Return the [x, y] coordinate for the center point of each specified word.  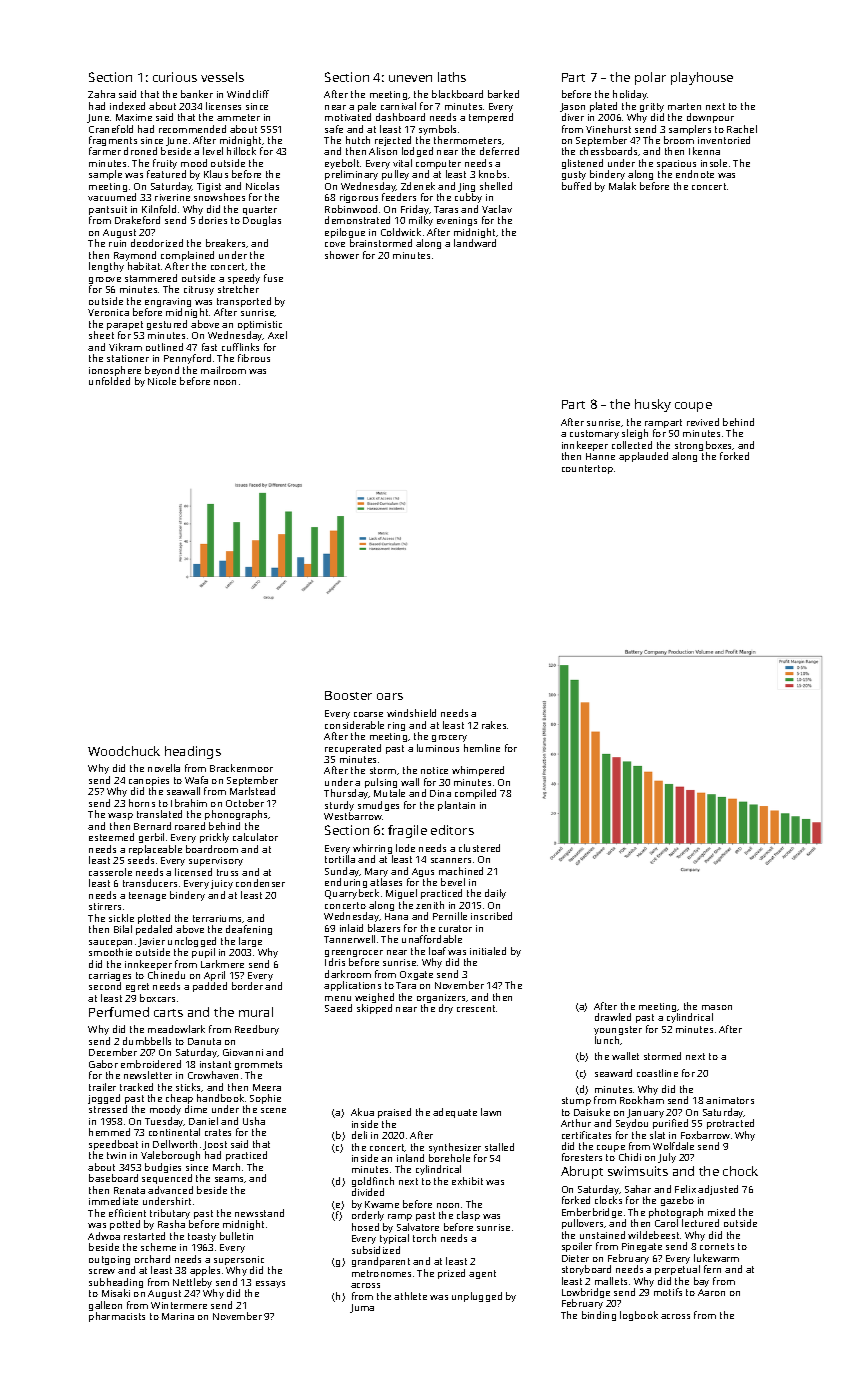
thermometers [467, 140]
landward [475, 243]
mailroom [223, 370]
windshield [411, 713]
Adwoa [104, 1236]
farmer [105, 151]
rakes [494, 725]
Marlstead [252, 791]
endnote [695, 174]
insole [714, 163]
